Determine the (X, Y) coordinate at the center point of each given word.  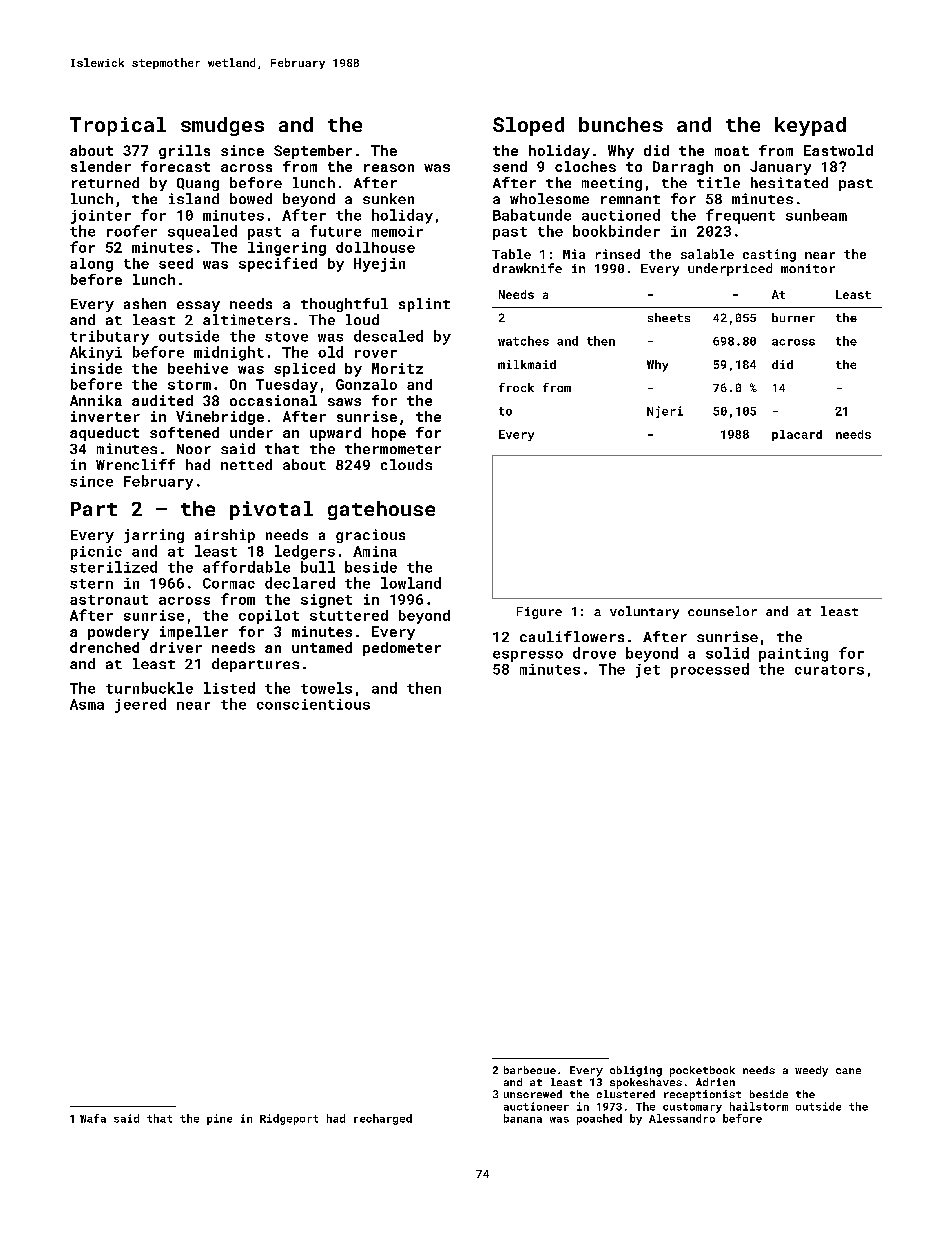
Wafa (93, 1118)
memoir (397, 231)
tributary (109, 337)
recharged (383, 1119)
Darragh (683, 168)
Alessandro (682, 1118)
